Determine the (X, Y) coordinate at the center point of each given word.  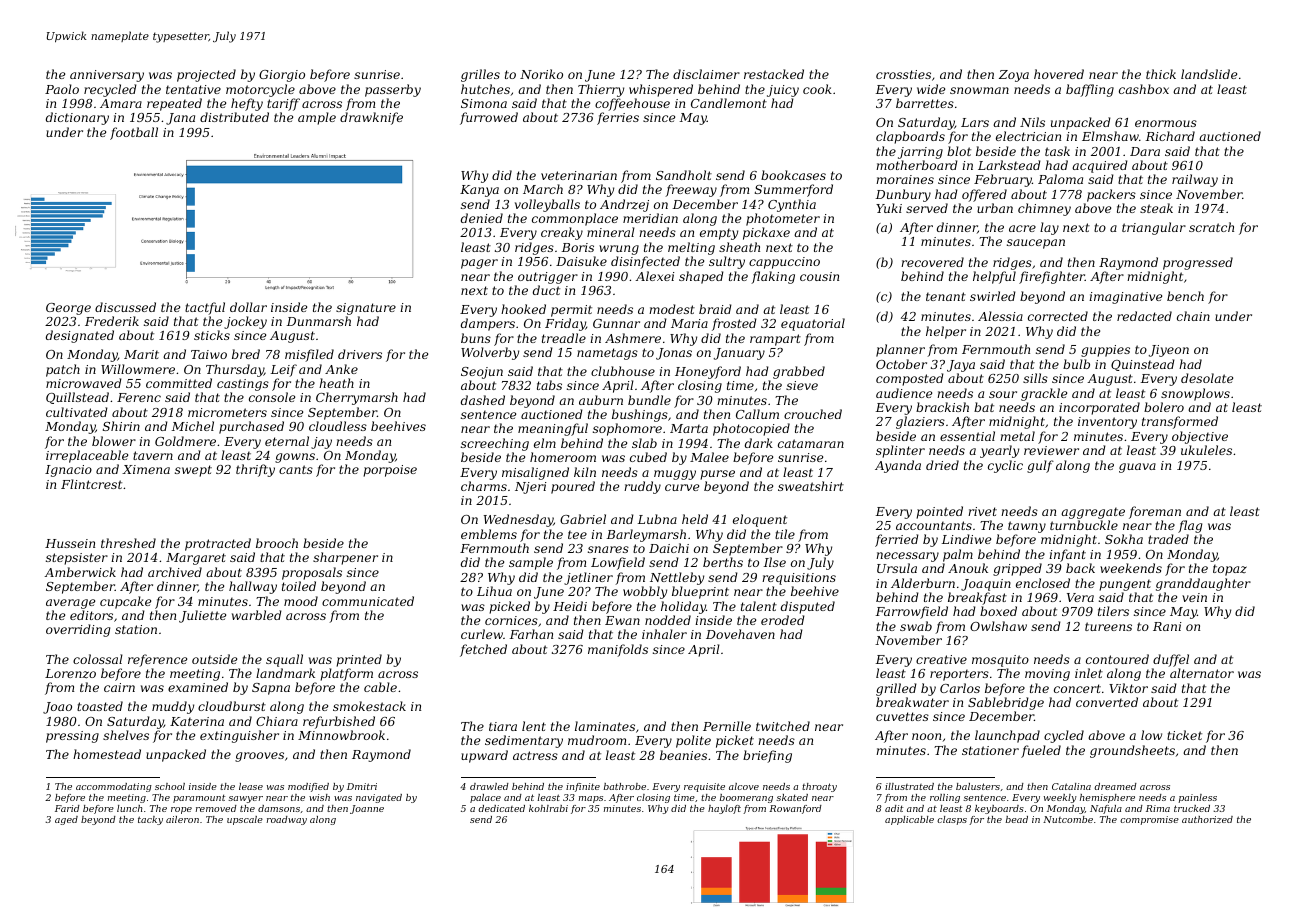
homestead (107, 754)
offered (984, 195)
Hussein (70, 543)
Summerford (794, 190)
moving (1047, 675)
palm (958, 555)
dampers (488, 324)
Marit (141, 354)
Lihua (494, 591)
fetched (483, 650)
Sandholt (684, 175)
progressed (1198, 263)
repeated (174, 104)
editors (91, 615)
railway (1195, 180)
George (68, 309)
